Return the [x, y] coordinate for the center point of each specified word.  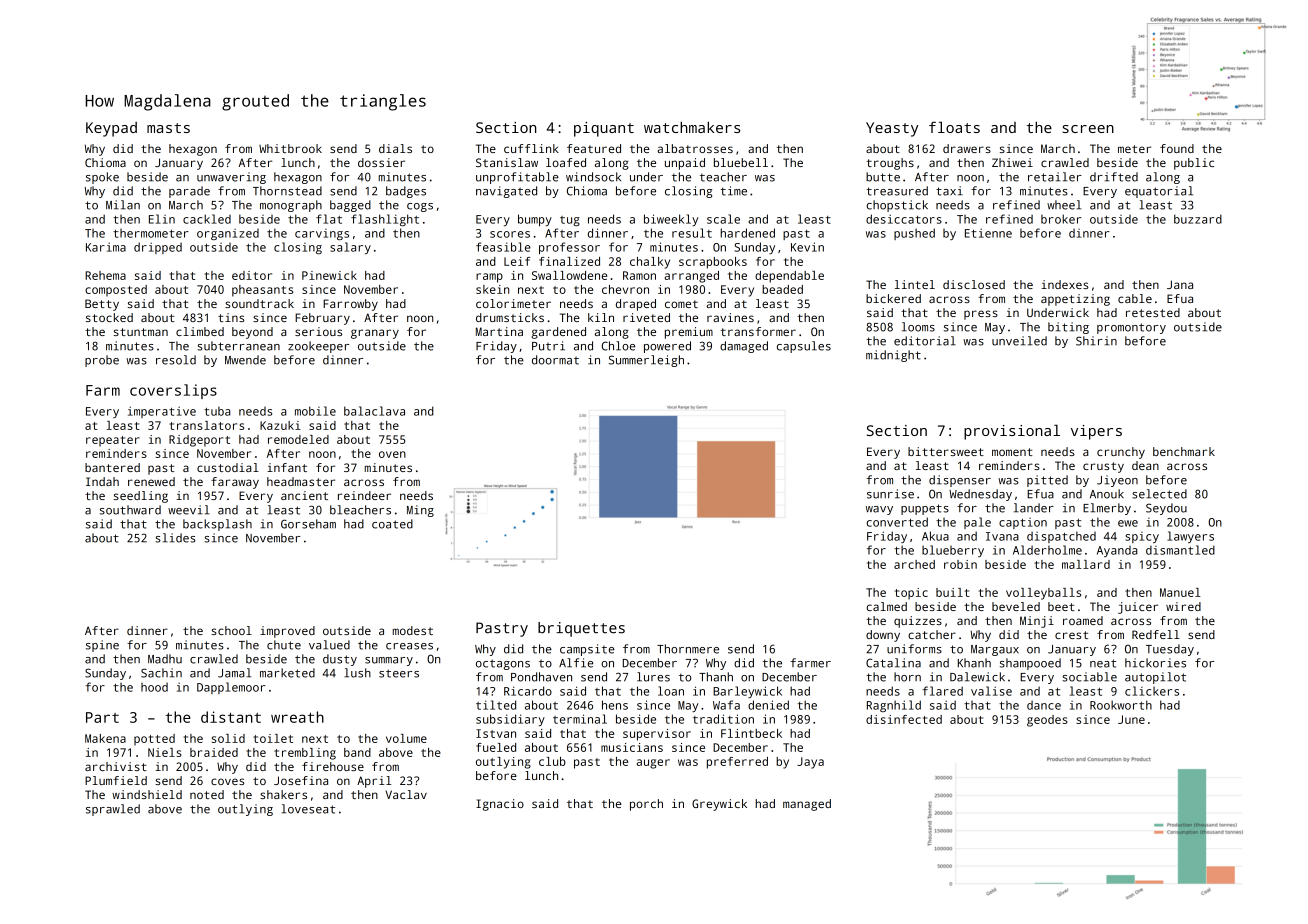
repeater [113, 441]
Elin [162, 219]
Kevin [807, 247]
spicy [1142, 537]
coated [392, 524]
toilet [273, 738]
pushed [914, 234]
